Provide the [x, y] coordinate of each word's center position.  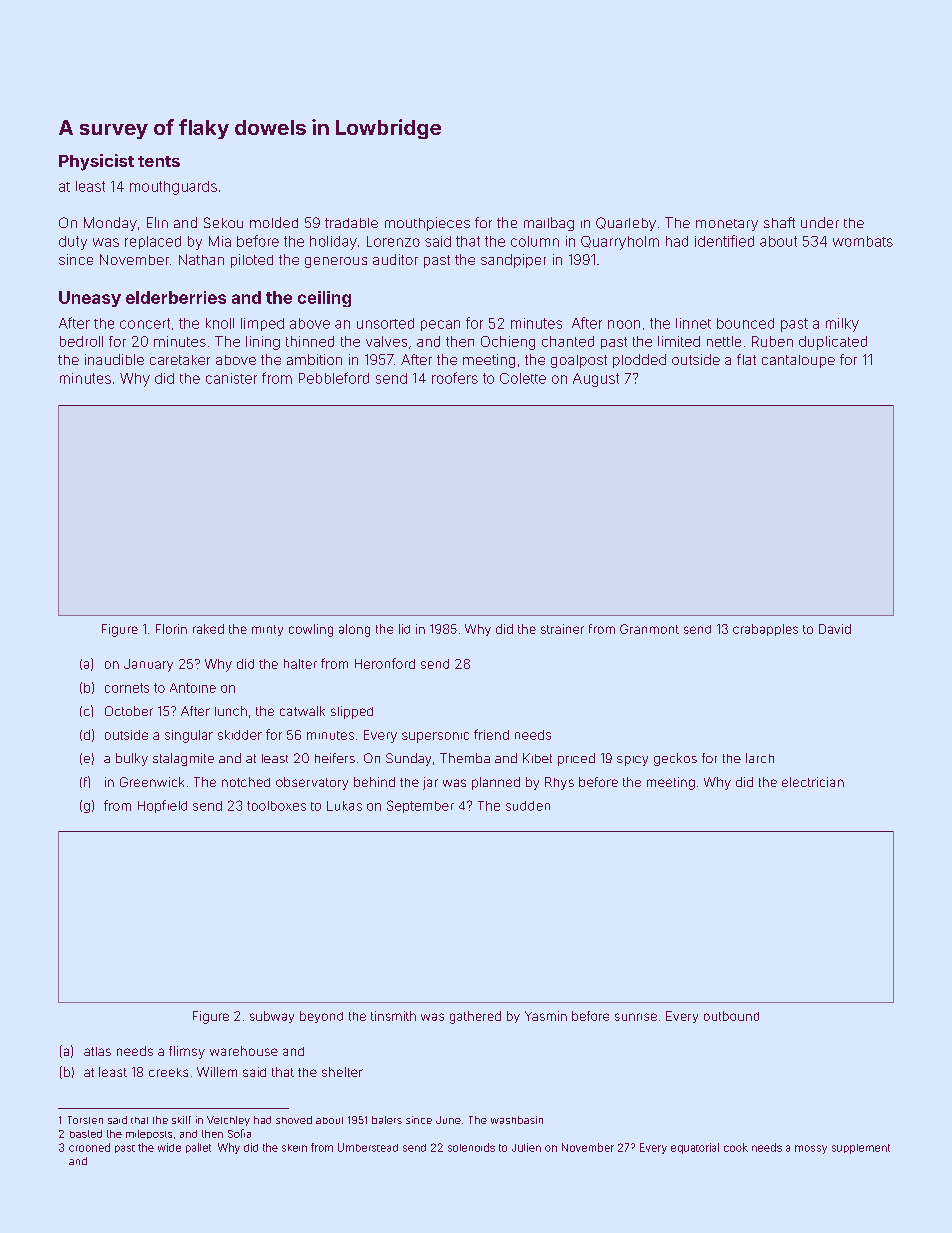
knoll [220, 323]
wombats [863, 241]
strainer [562, 629]
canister [231, 378]
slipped [352, 712]
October [129, 711]
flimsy [187, 1052]
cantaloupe [798, 361]
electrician [813, 782]
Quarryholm [620, 243]
